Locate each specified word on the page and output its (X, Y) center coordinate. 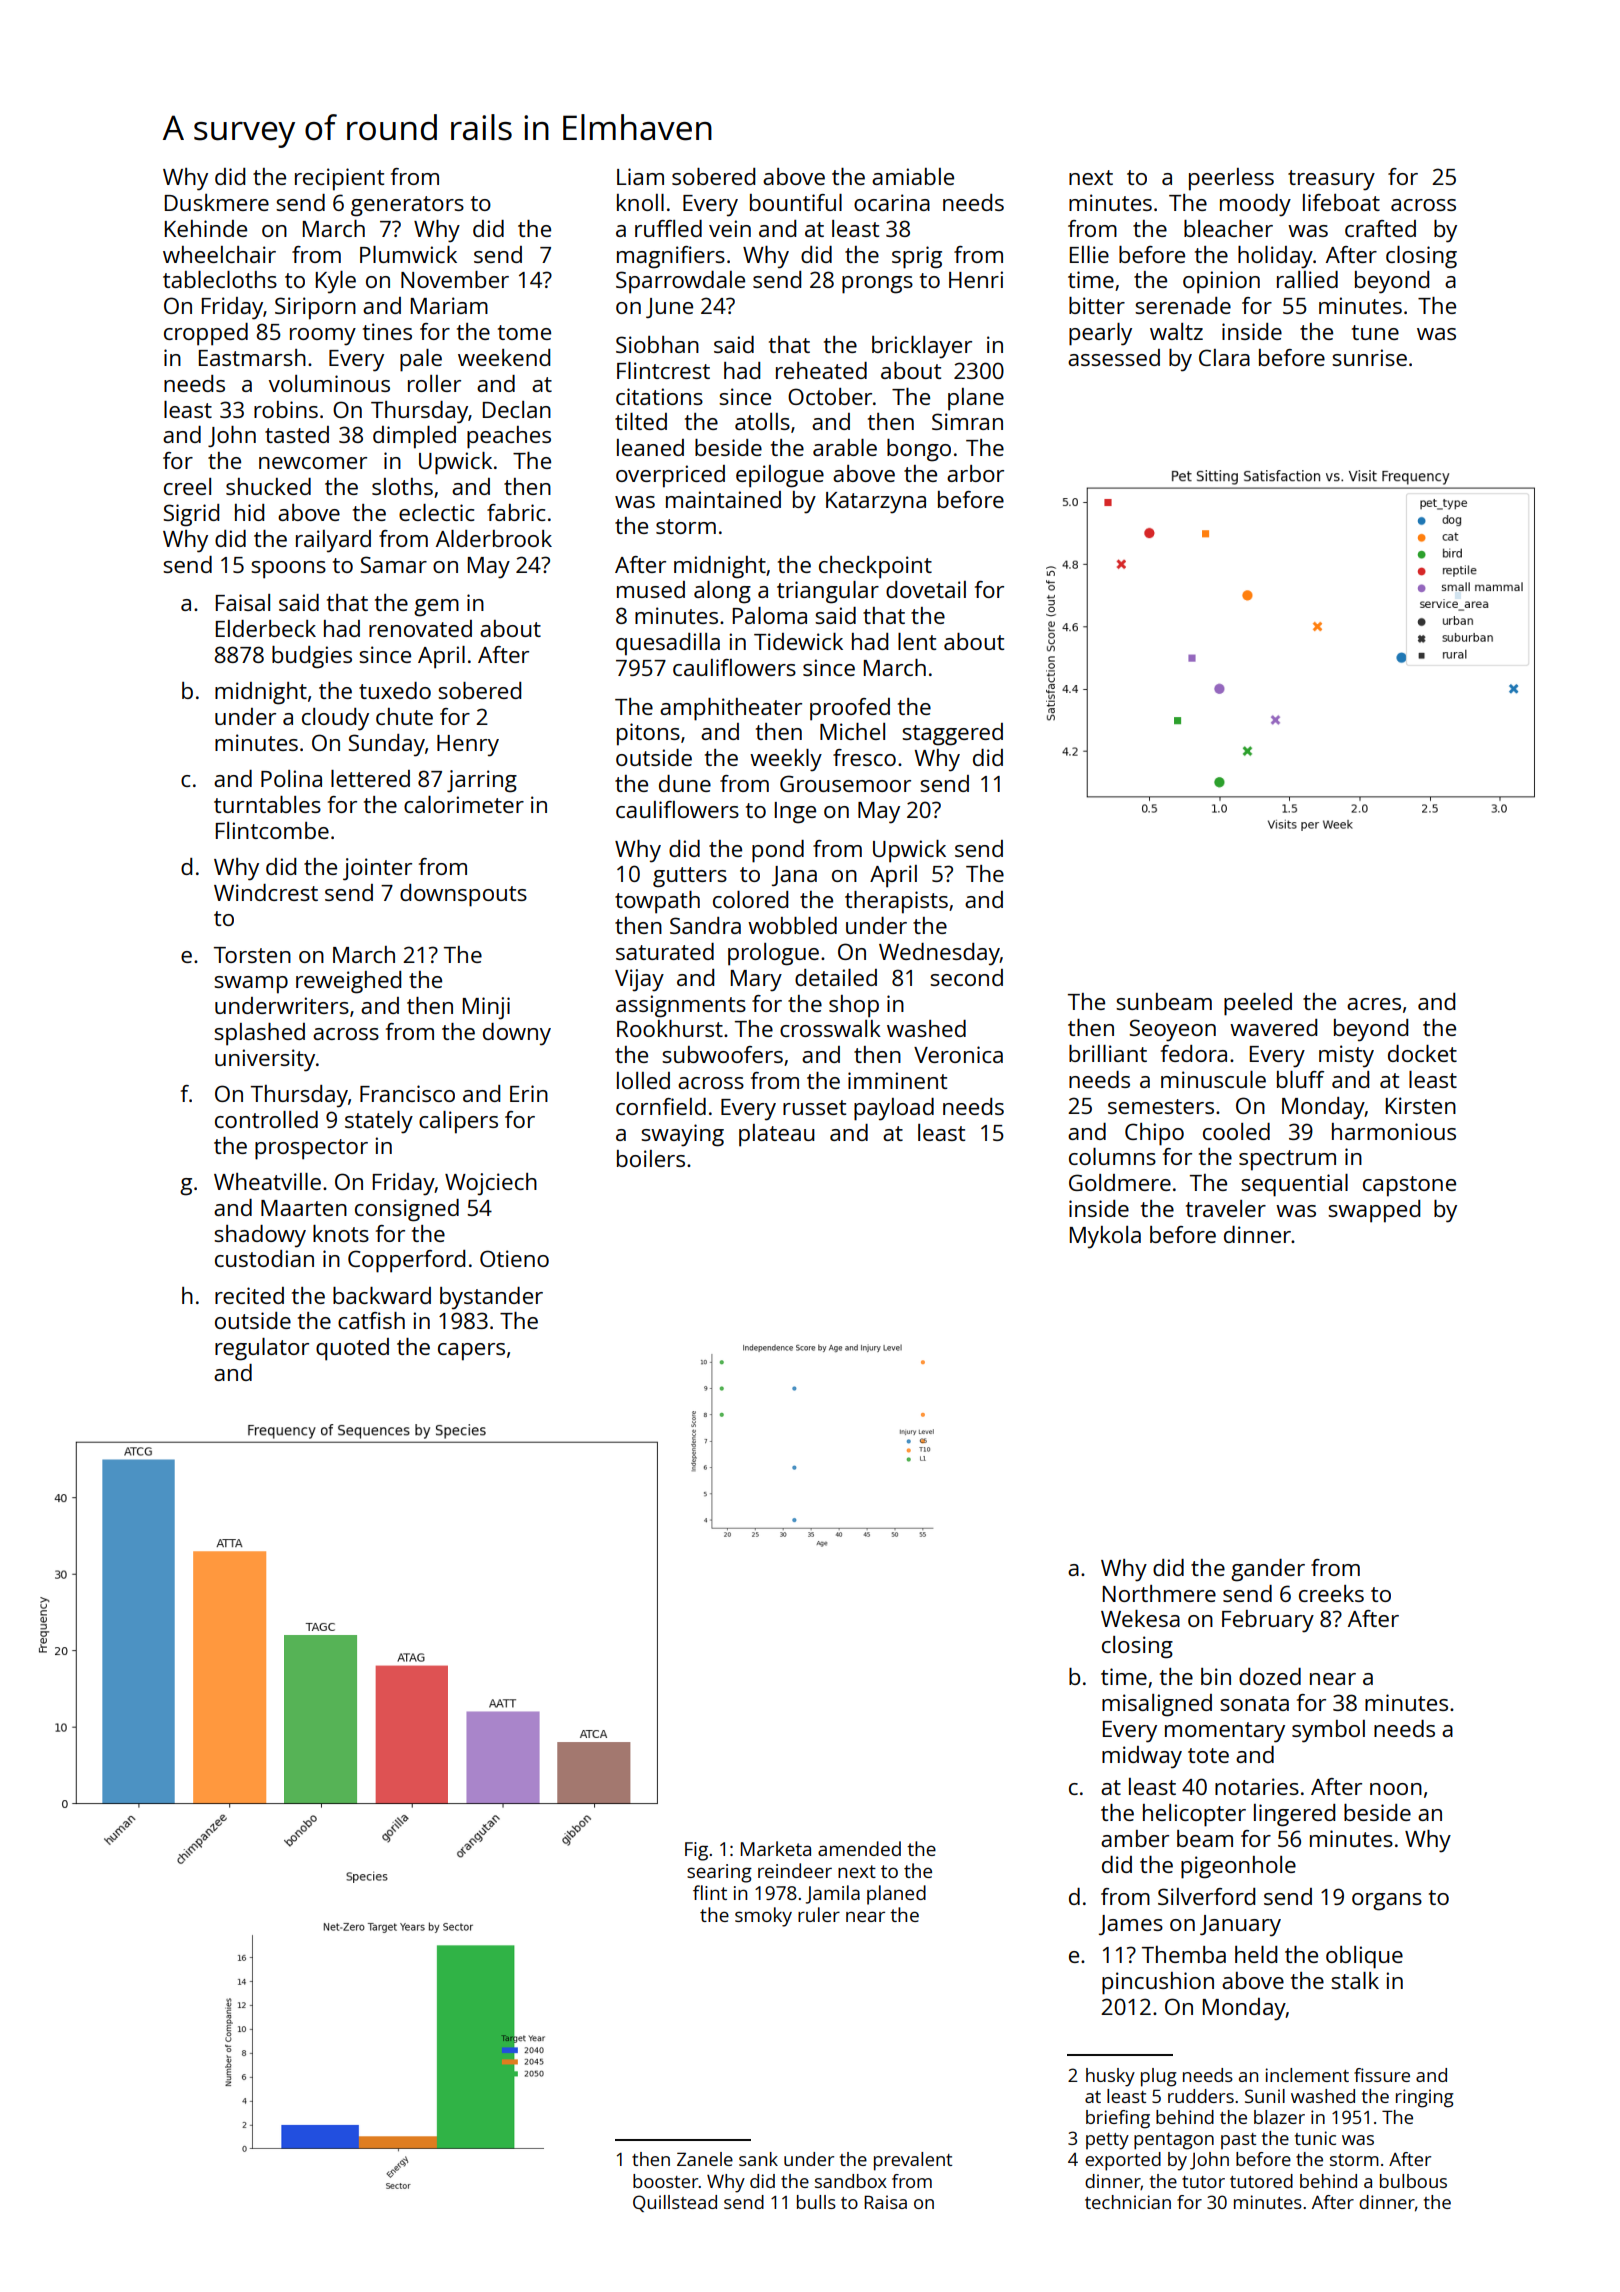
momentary (1225, 1732)
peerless (1231, 179)
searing (719, 1873)
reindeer (795, 1870)
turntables (267, 804)
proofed (850, 709)
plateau (777, 1135)
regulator (262, 1349)
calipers (458, 1122)
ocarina (892, 202)
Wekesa (1140, 1618)
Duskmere (217, 202)
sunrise (1369, 357)
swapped (1374, 1211)
